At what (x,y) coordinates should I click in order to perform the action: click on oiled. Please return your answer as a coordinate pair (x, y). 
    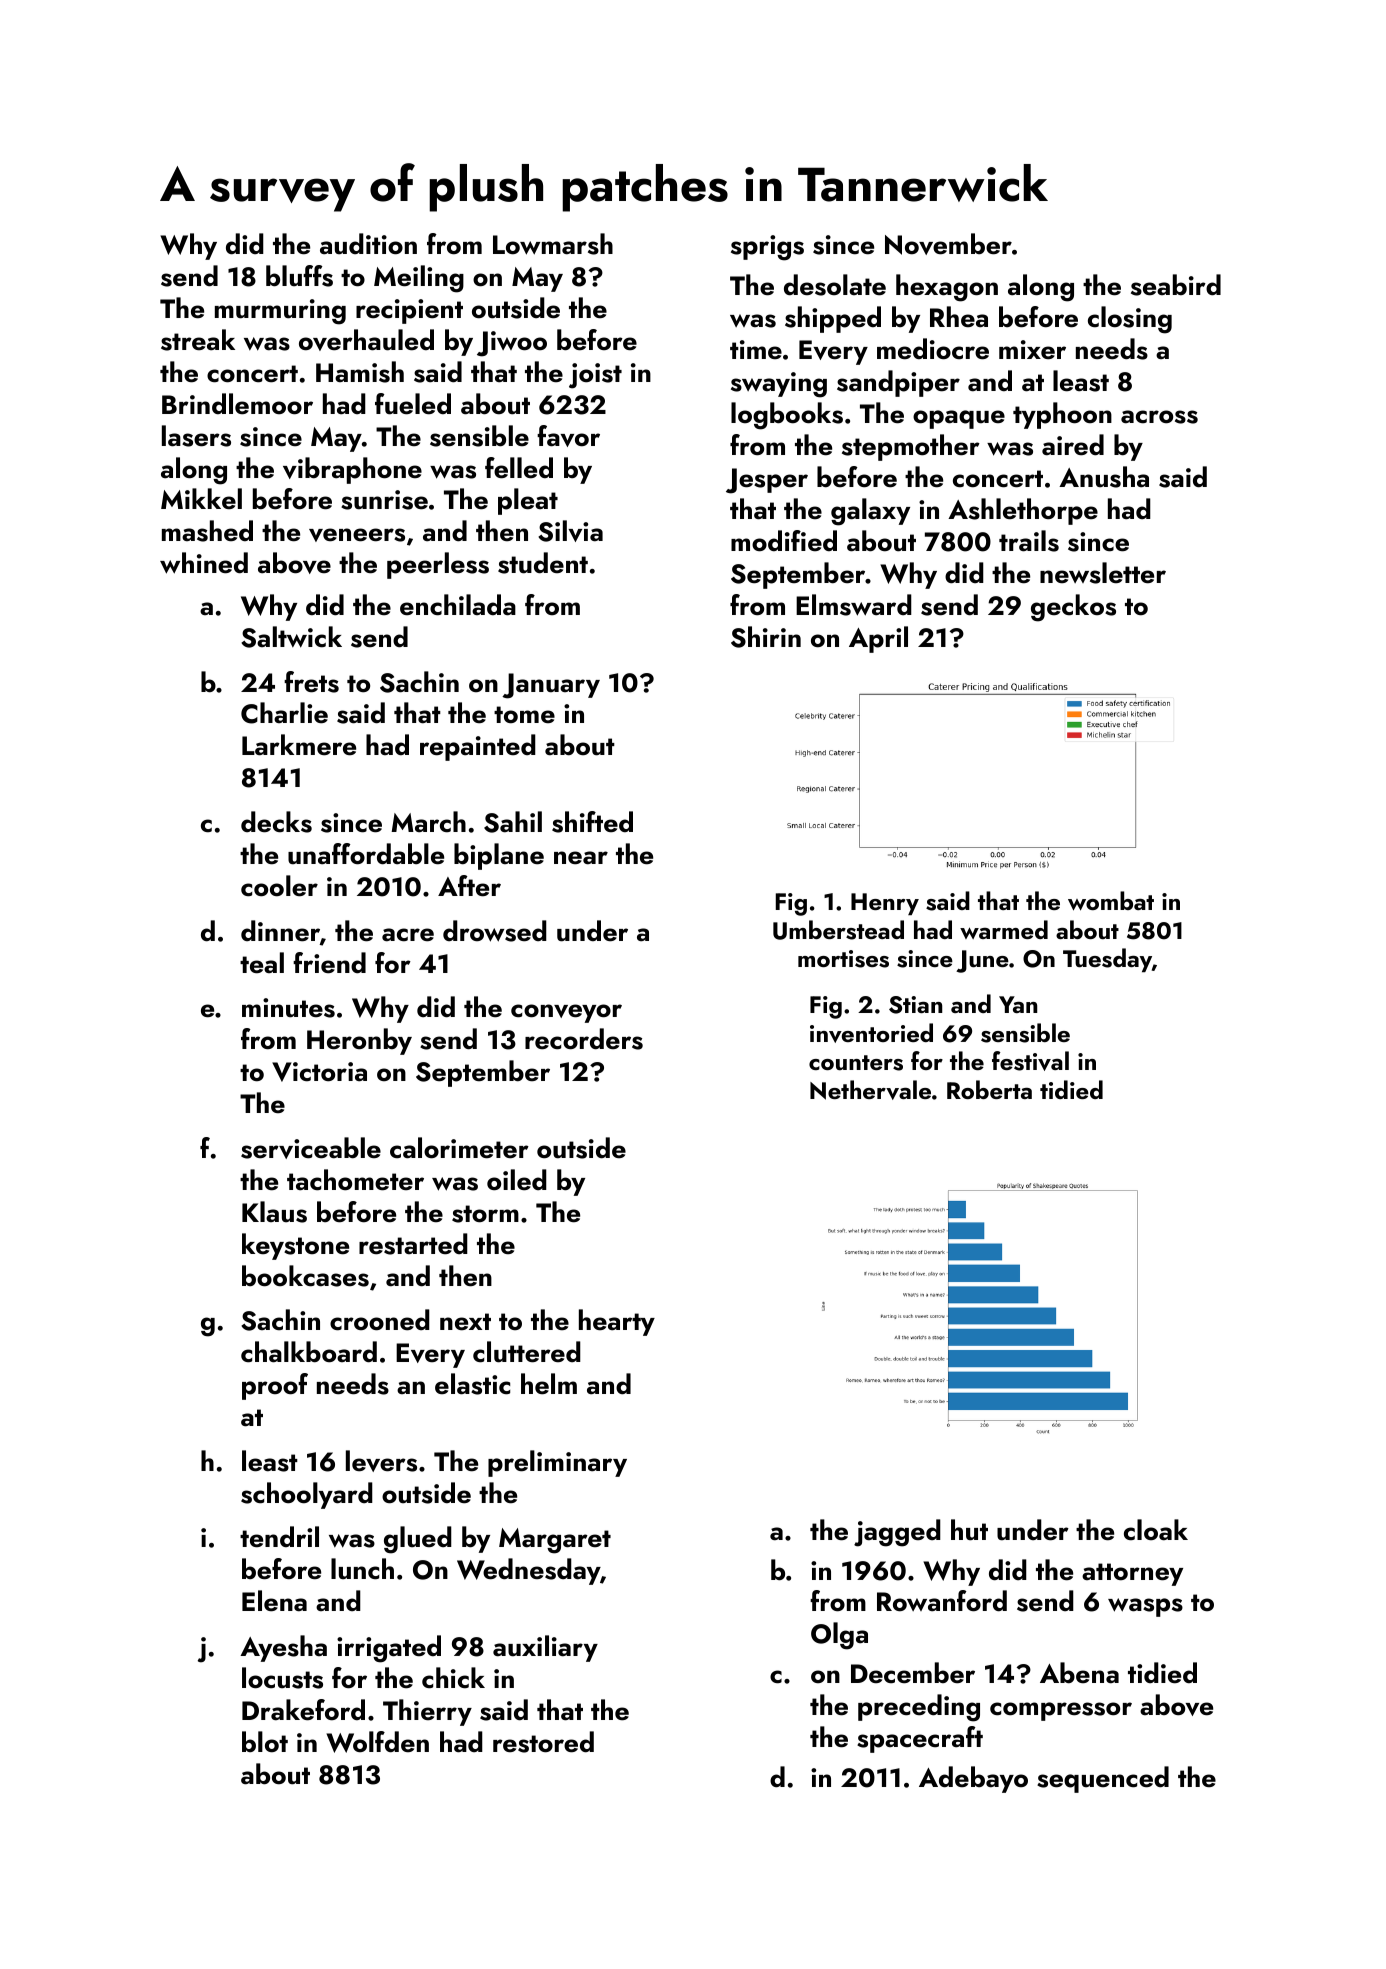
    Looking at the image, I should click on (517, 1180).
